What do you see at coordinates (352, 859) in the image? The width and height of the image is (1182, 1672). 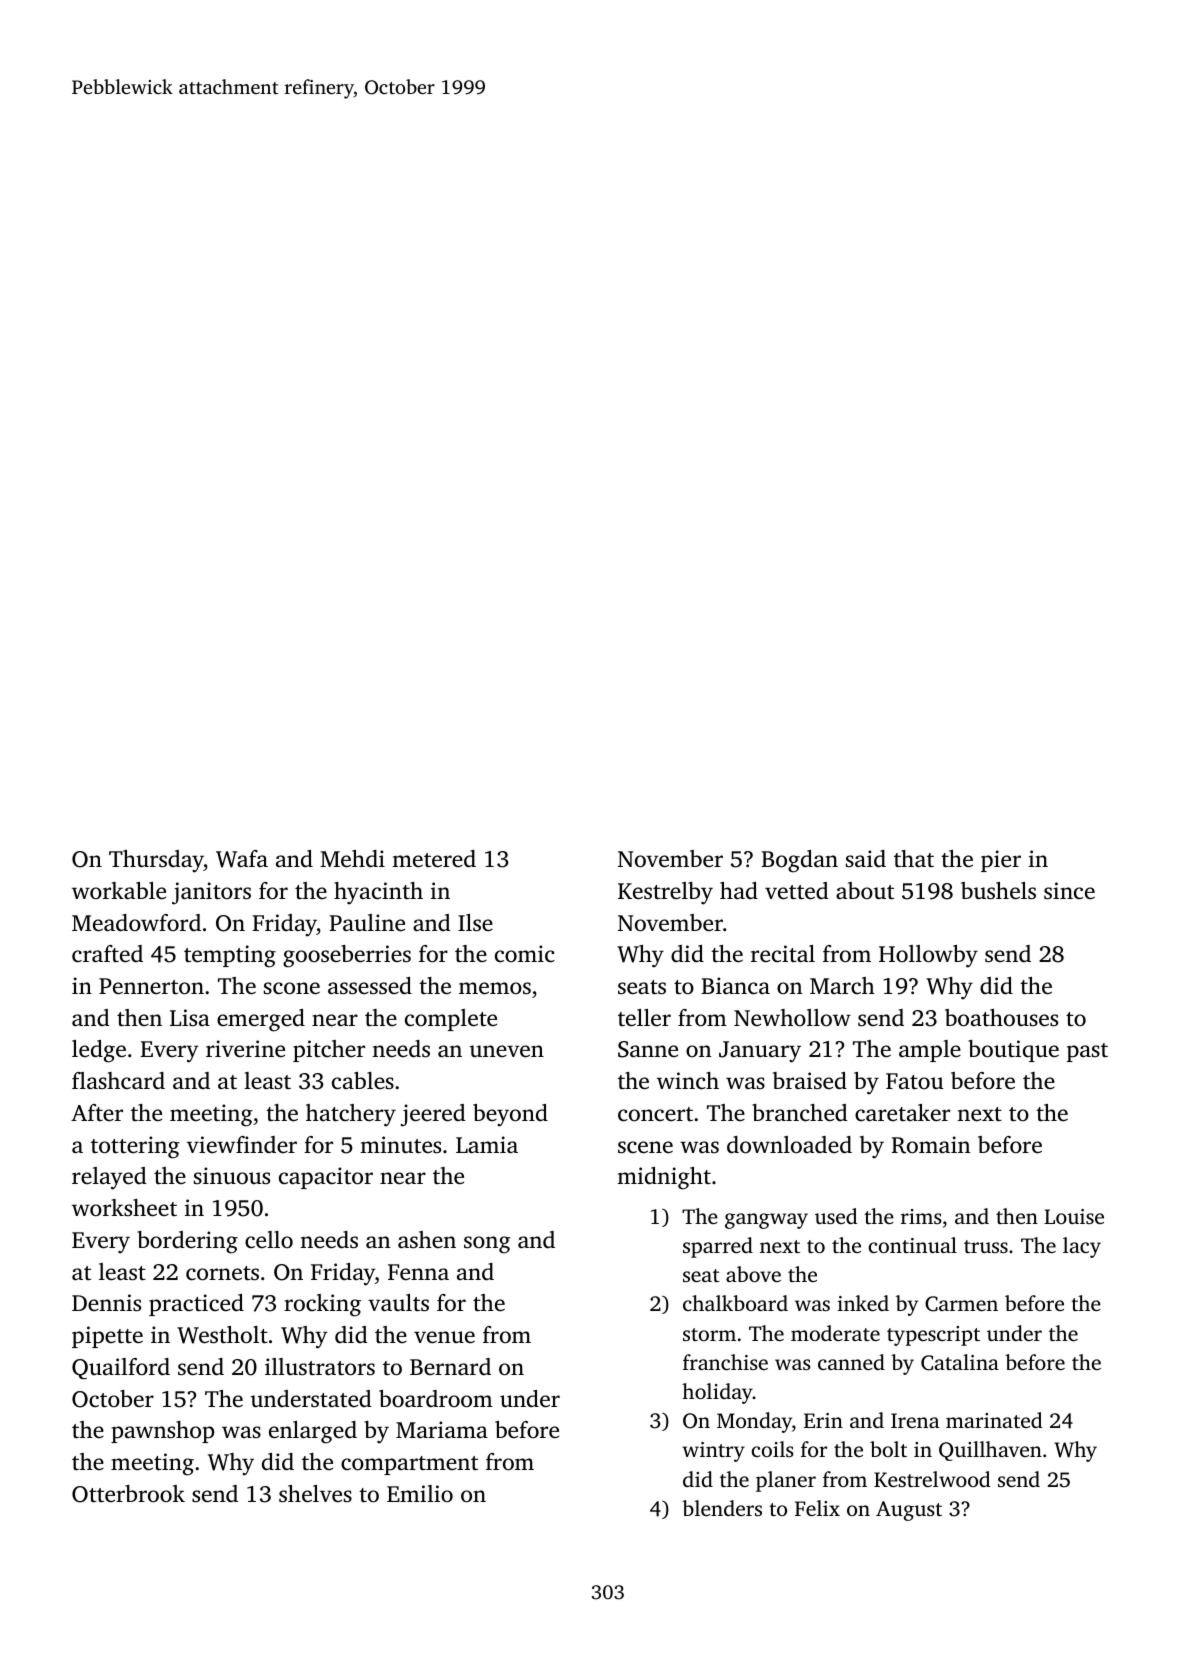 I see `Mehdi` at bounding box center [352, 859].
